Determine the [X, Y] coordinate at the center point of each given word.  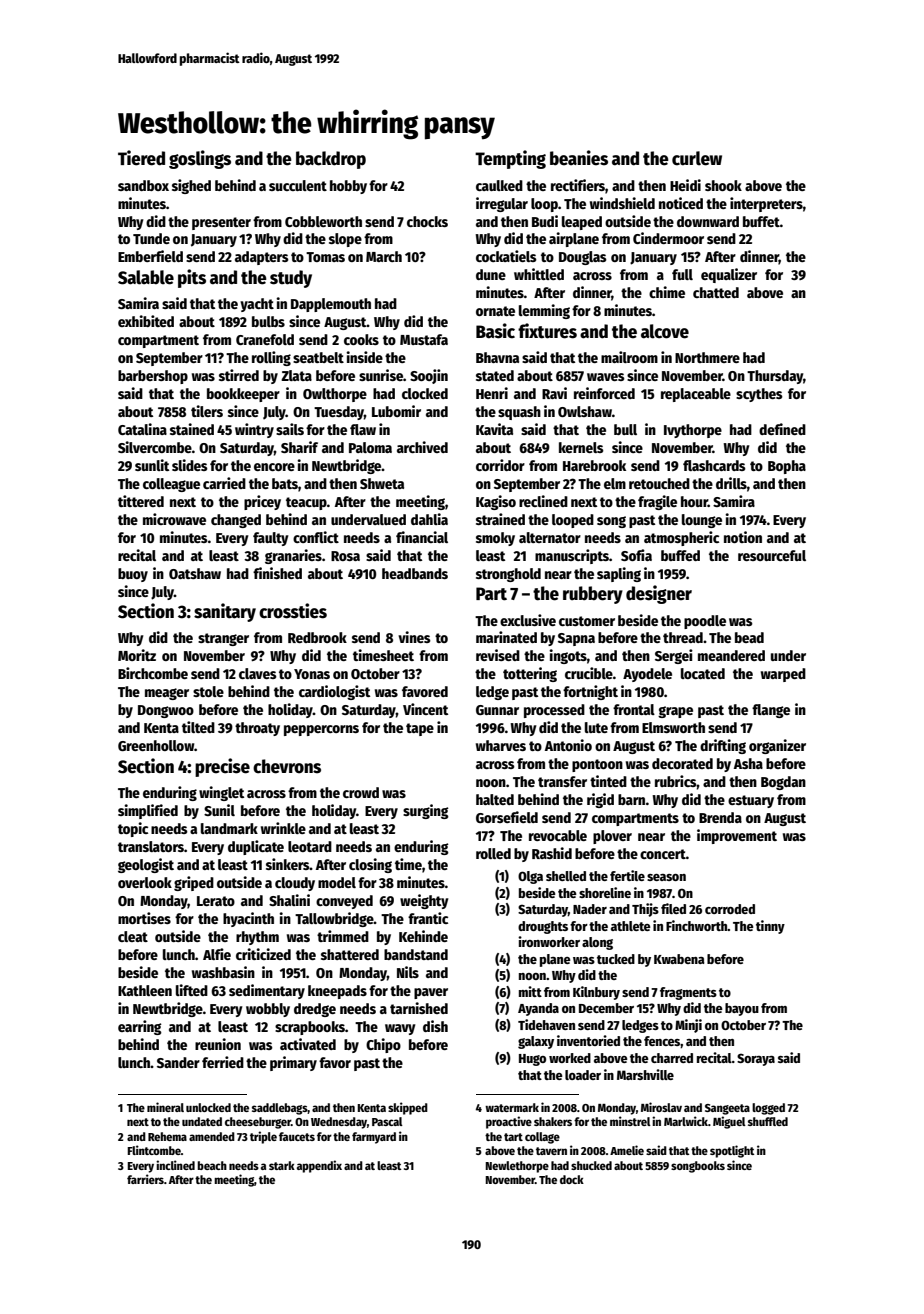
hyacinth [248, 919]
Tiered [141, 158]
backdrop [331, 160]
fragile [657, 502]
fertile [627, 875]
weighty [424, 901]
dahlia [429, 519]
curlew [697, 158]
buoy [133, 575]
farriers [145, 1179]
